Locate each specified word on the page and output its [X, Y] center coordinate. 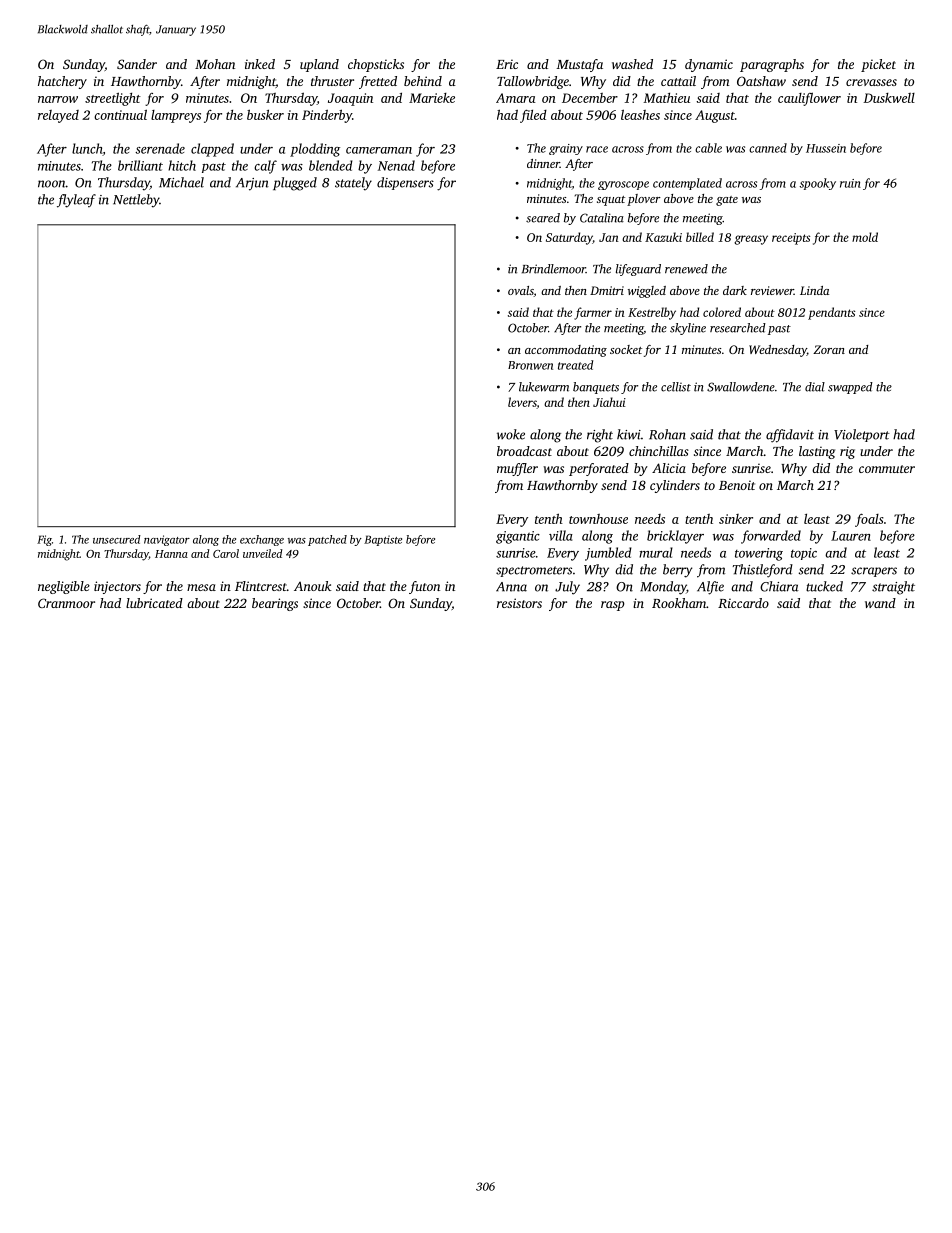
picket [878, 65]
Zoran [829, 349]
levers [522, 403]
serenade [160, 148]
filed [533, 116]
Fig [44, 540]
